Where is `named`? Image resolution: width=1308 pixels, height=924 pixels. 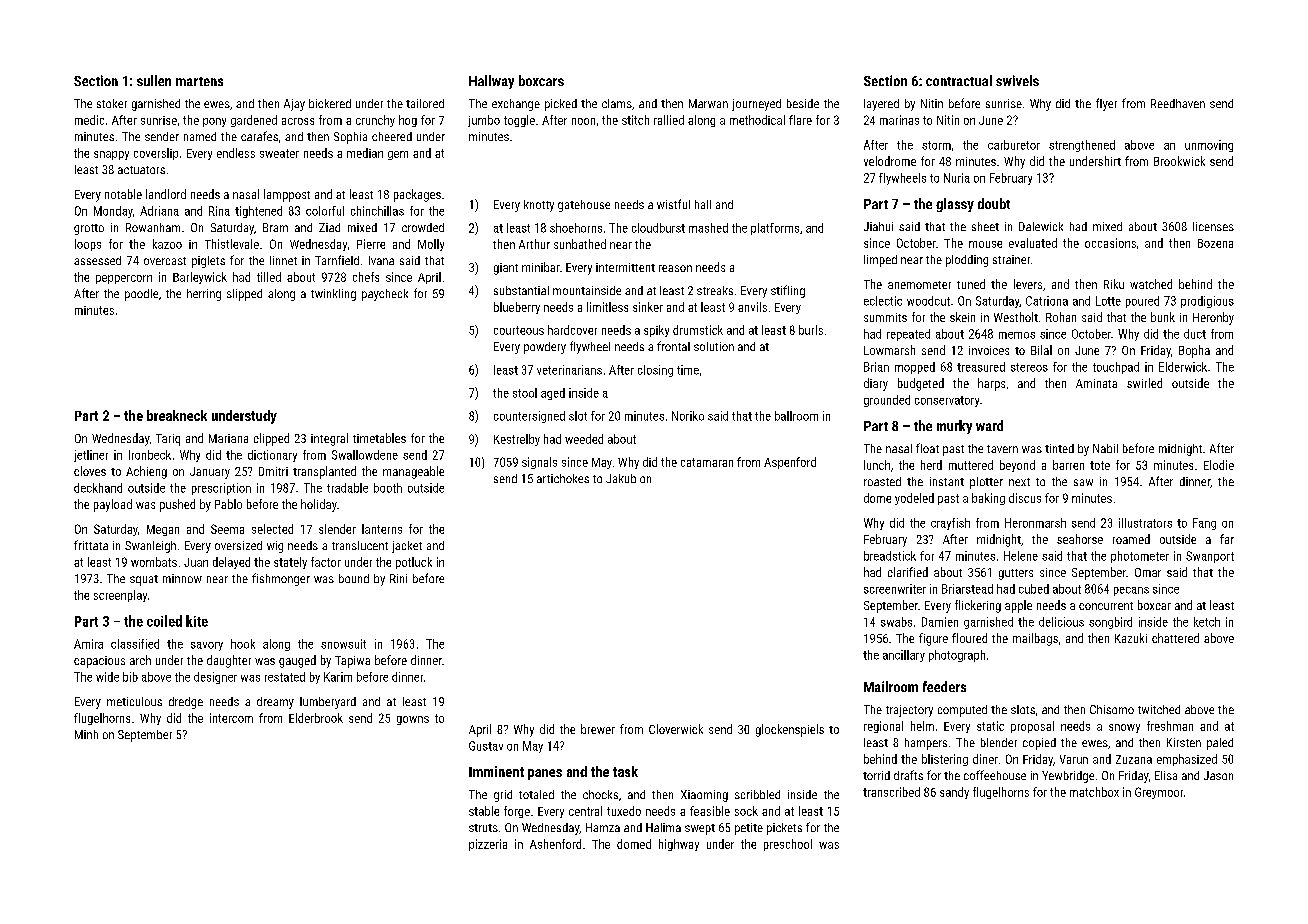 named is located at coordinates (200, 136).
